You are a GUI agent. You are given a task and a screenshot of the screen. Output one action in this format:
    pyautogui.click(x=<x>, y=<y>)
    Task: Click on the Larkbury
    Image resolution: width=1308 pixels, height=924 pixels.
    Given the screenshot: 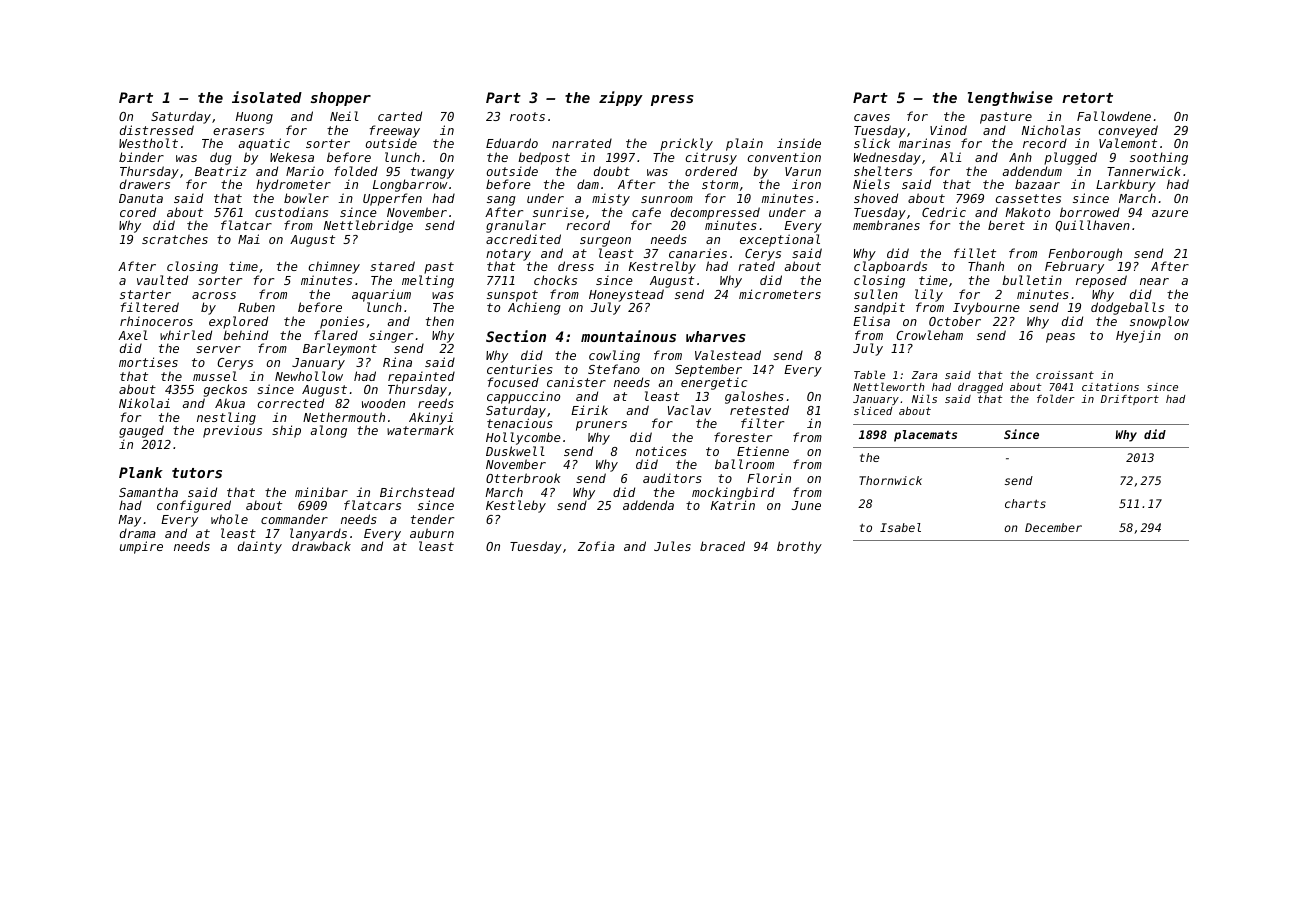 What is the action you would take?
    pyautogui.click(x=1126, y=185)
